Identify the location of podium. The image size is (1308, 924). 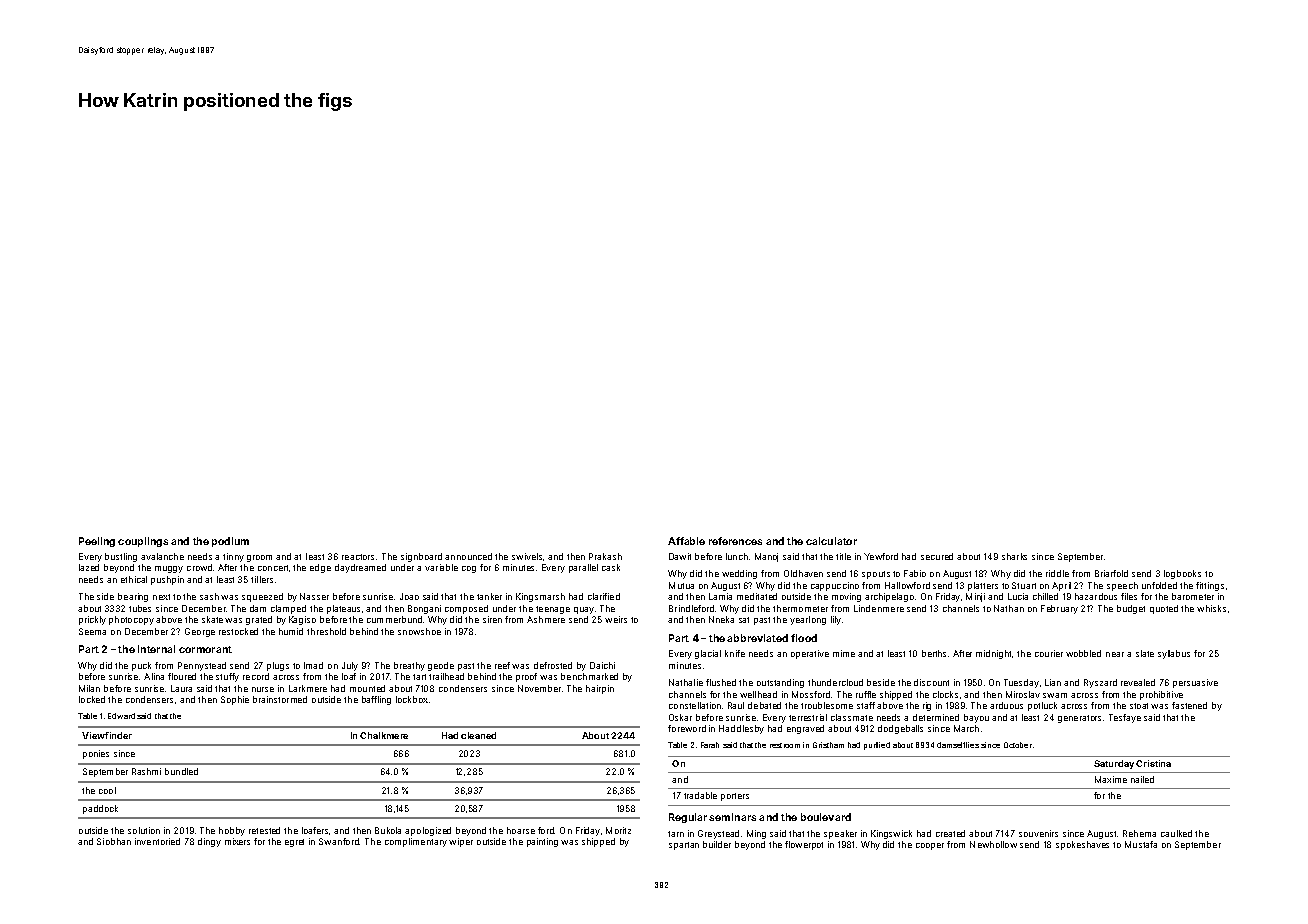
(230, 542).
